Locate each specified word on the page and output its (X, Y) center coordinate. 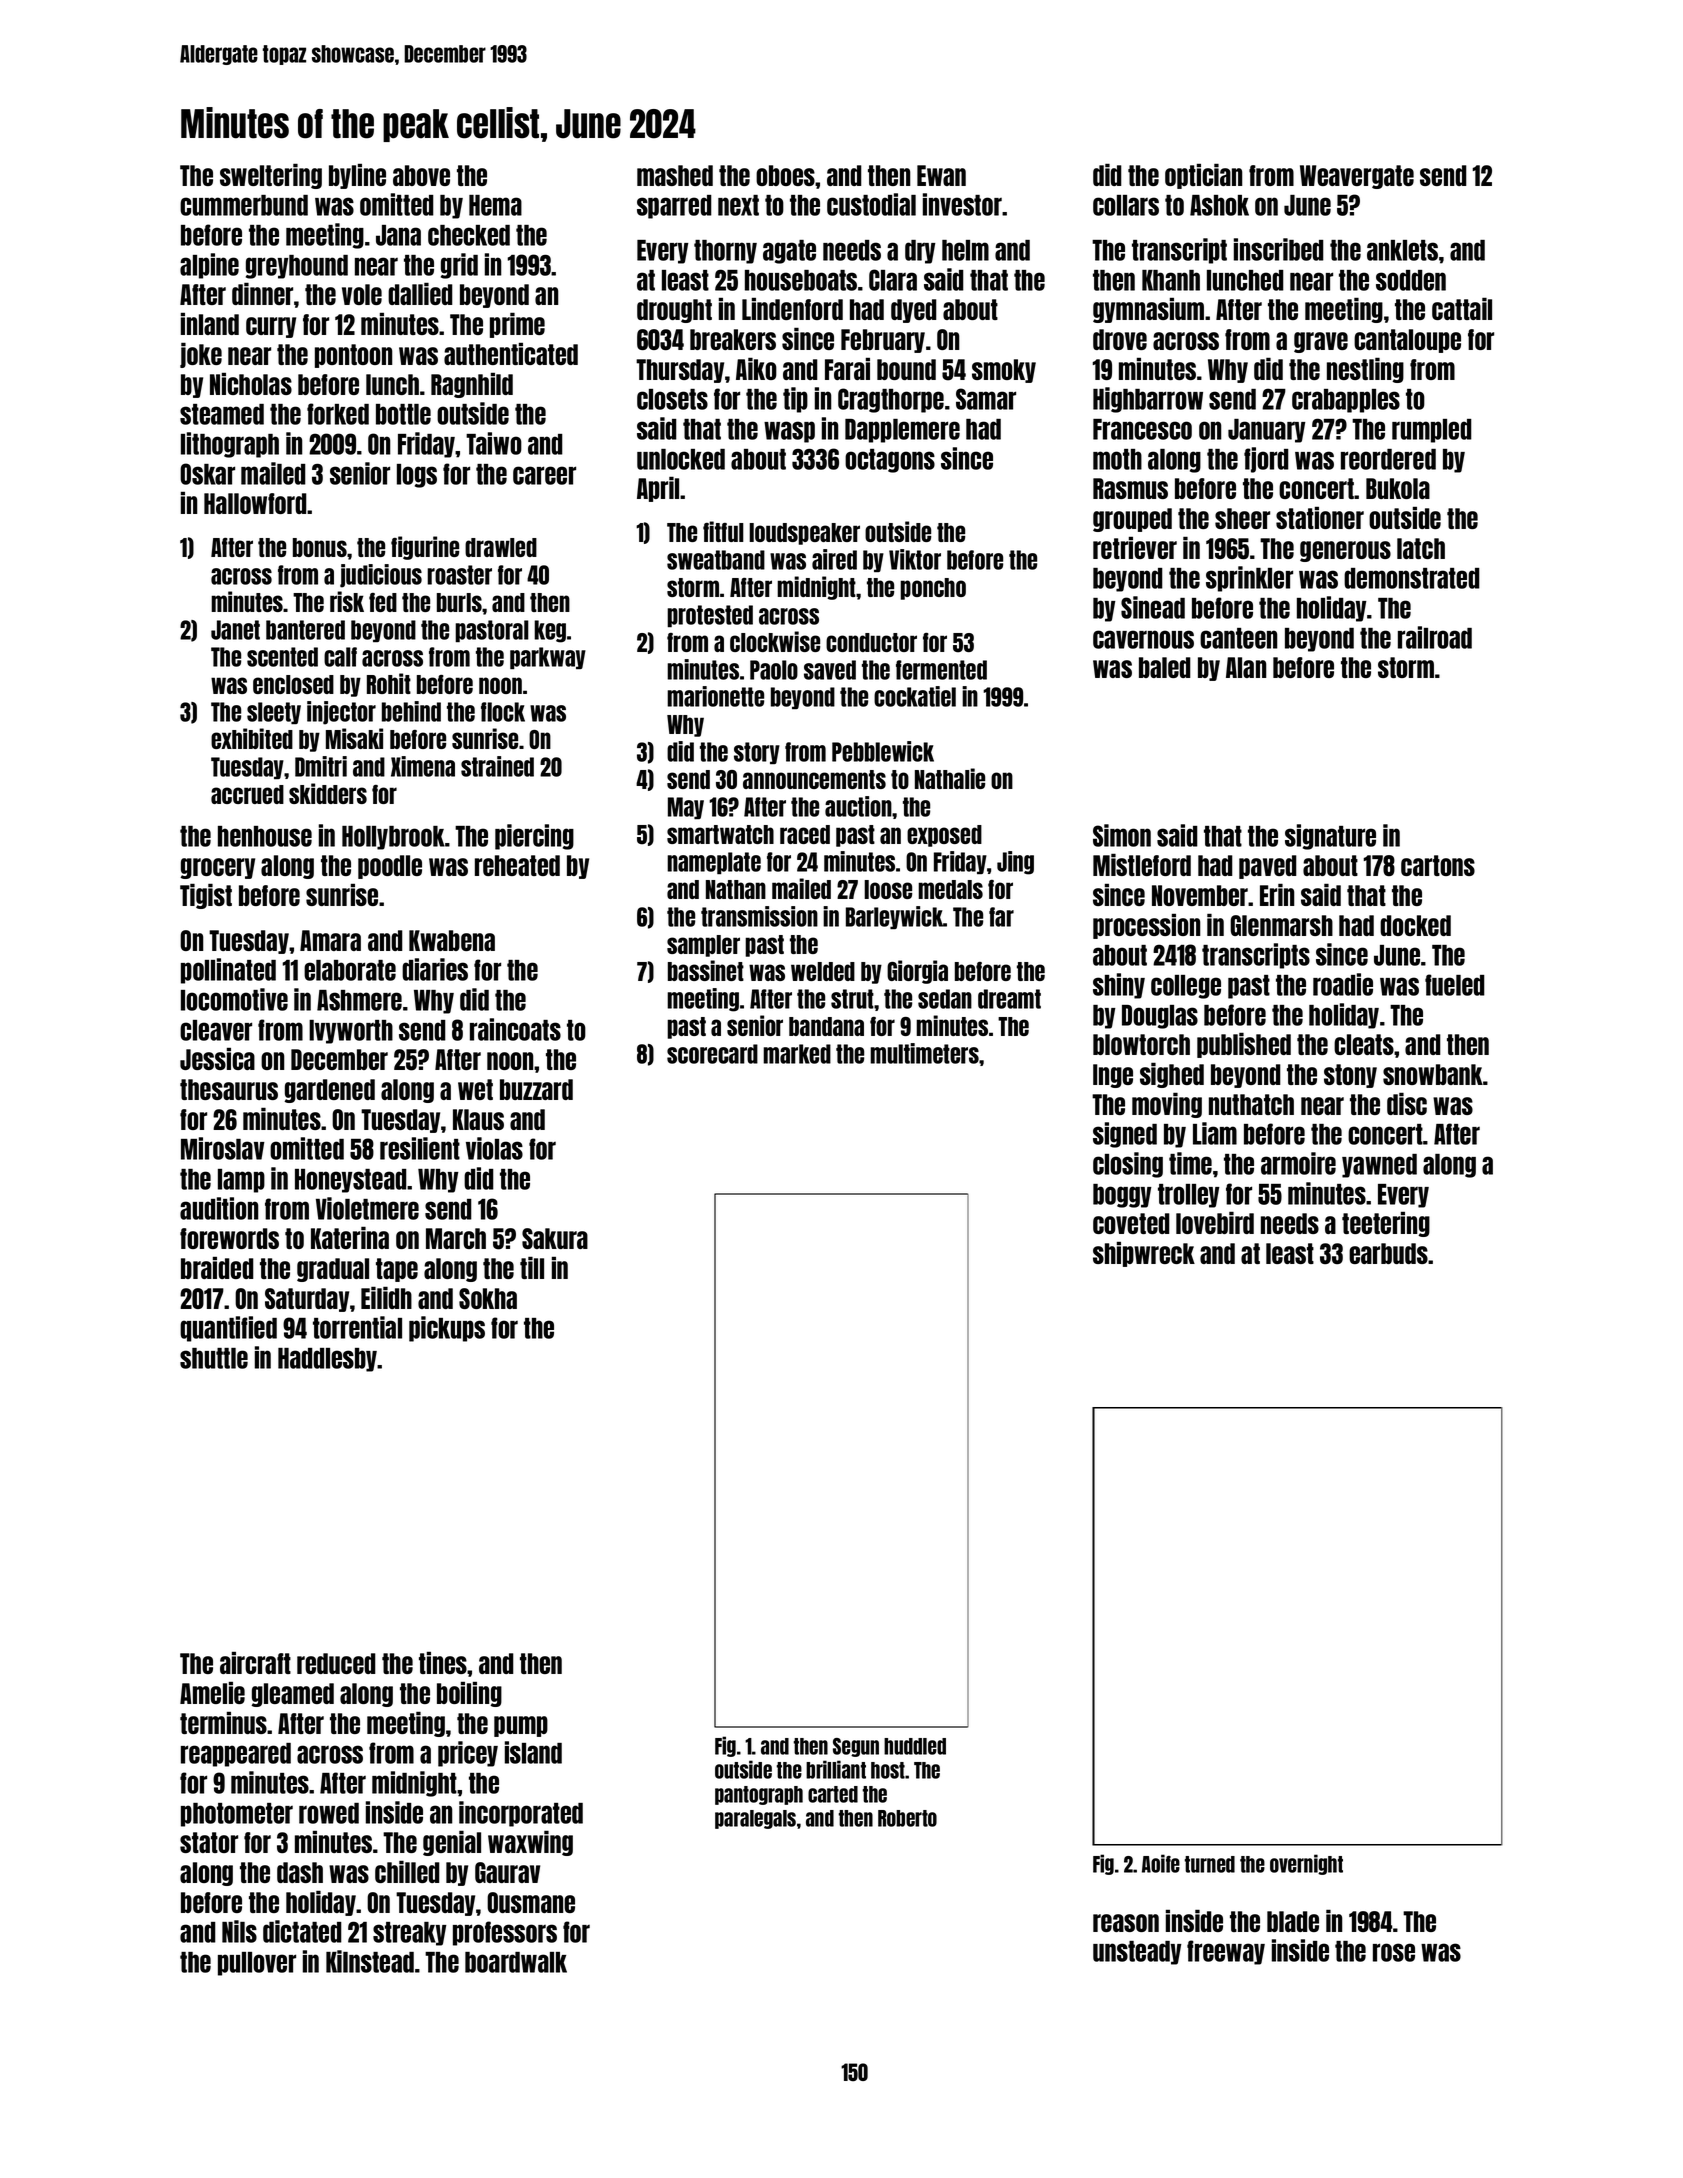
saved (830, 670)
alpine (209, 266)
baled (1165, 667)
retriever (1135, 548)
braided (217, 1268)
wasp (789, 432)
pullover (257, 1964)
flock (503, 712)
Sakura (555, 1238)
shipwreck (1144, 1254)
